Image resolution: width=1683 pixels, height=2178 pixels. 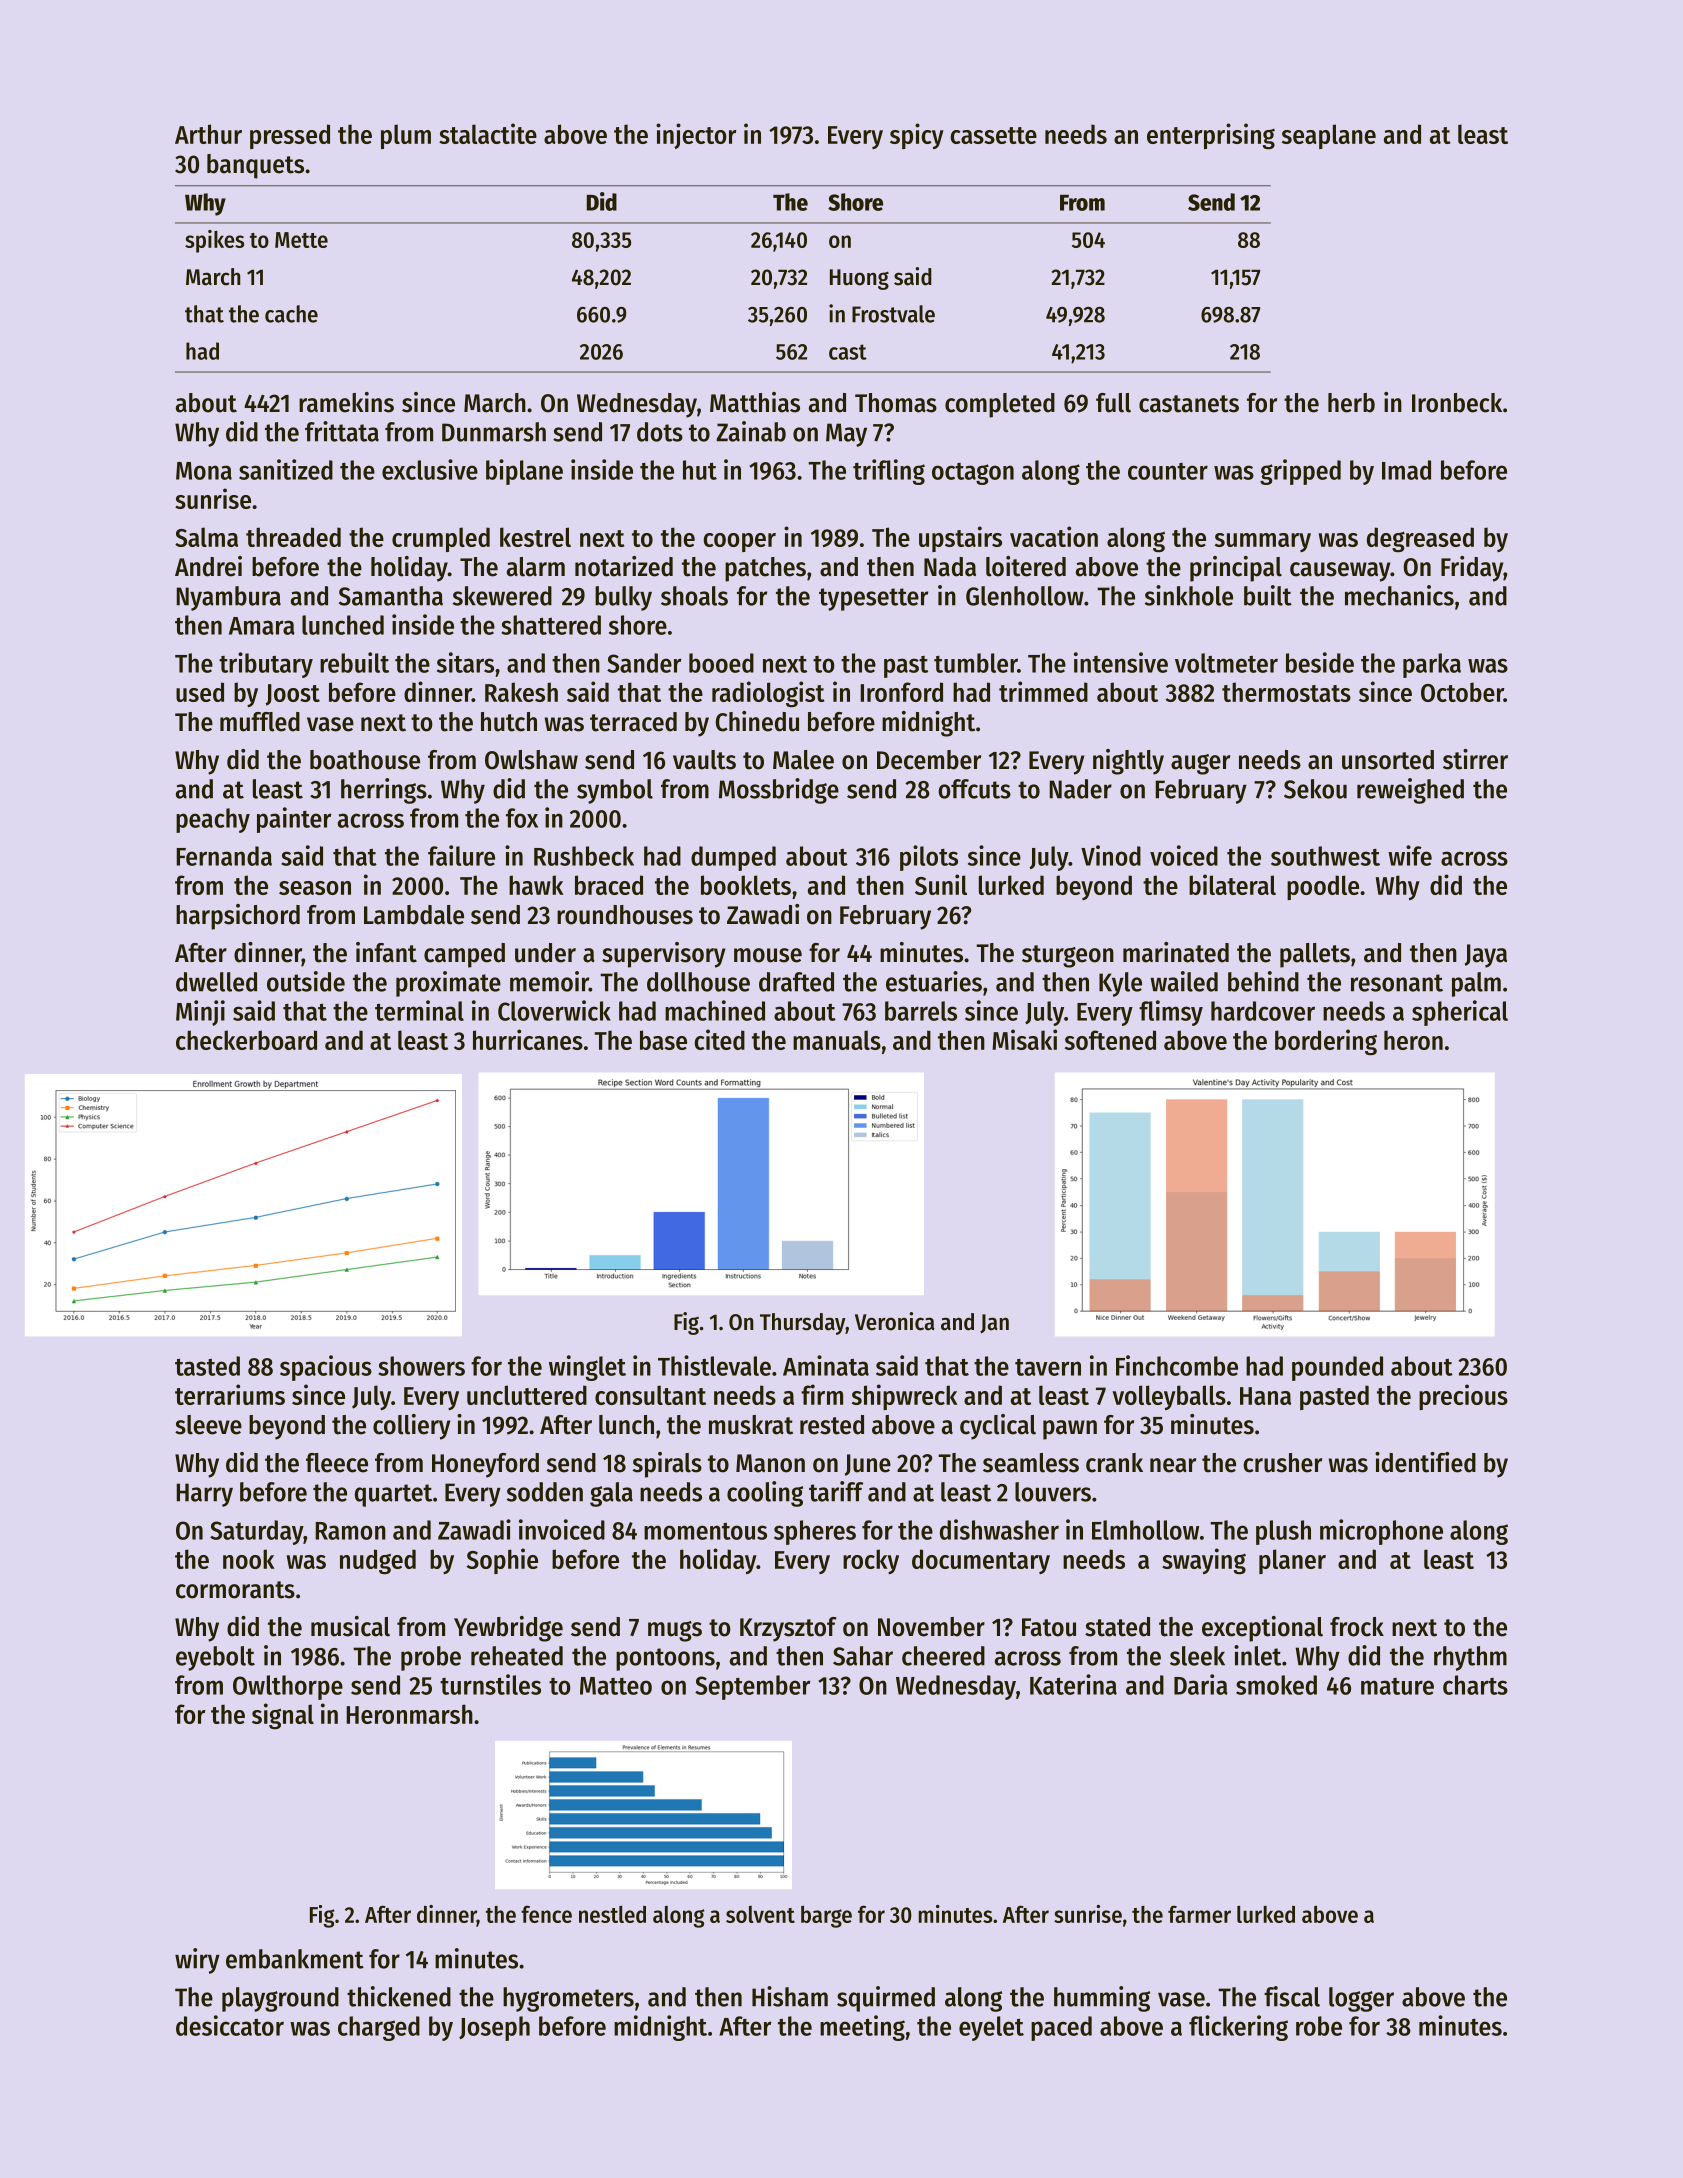 What do you see at coordinates (1329, 136) in the image?
I see `seaplane` at bounding box center [1329, 136].
